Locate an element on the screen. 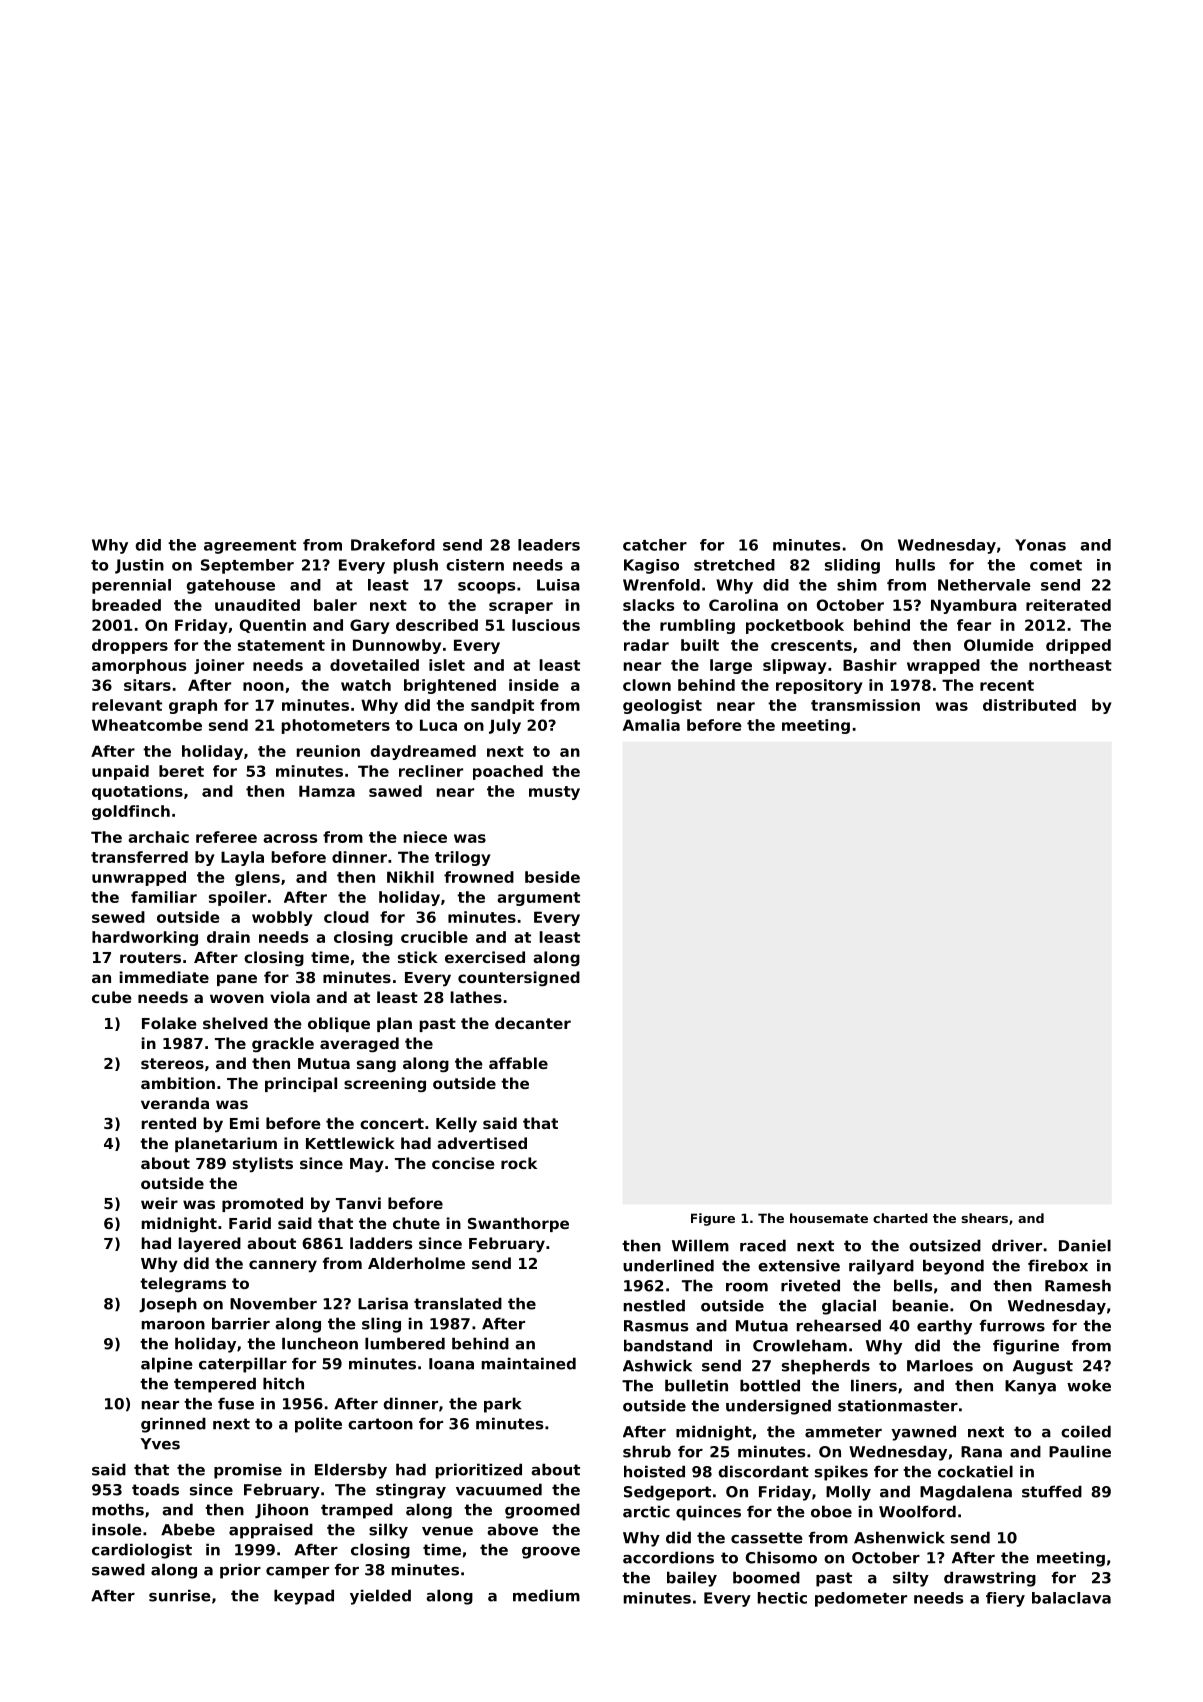  shears is located at coordinates (984, 1218).
